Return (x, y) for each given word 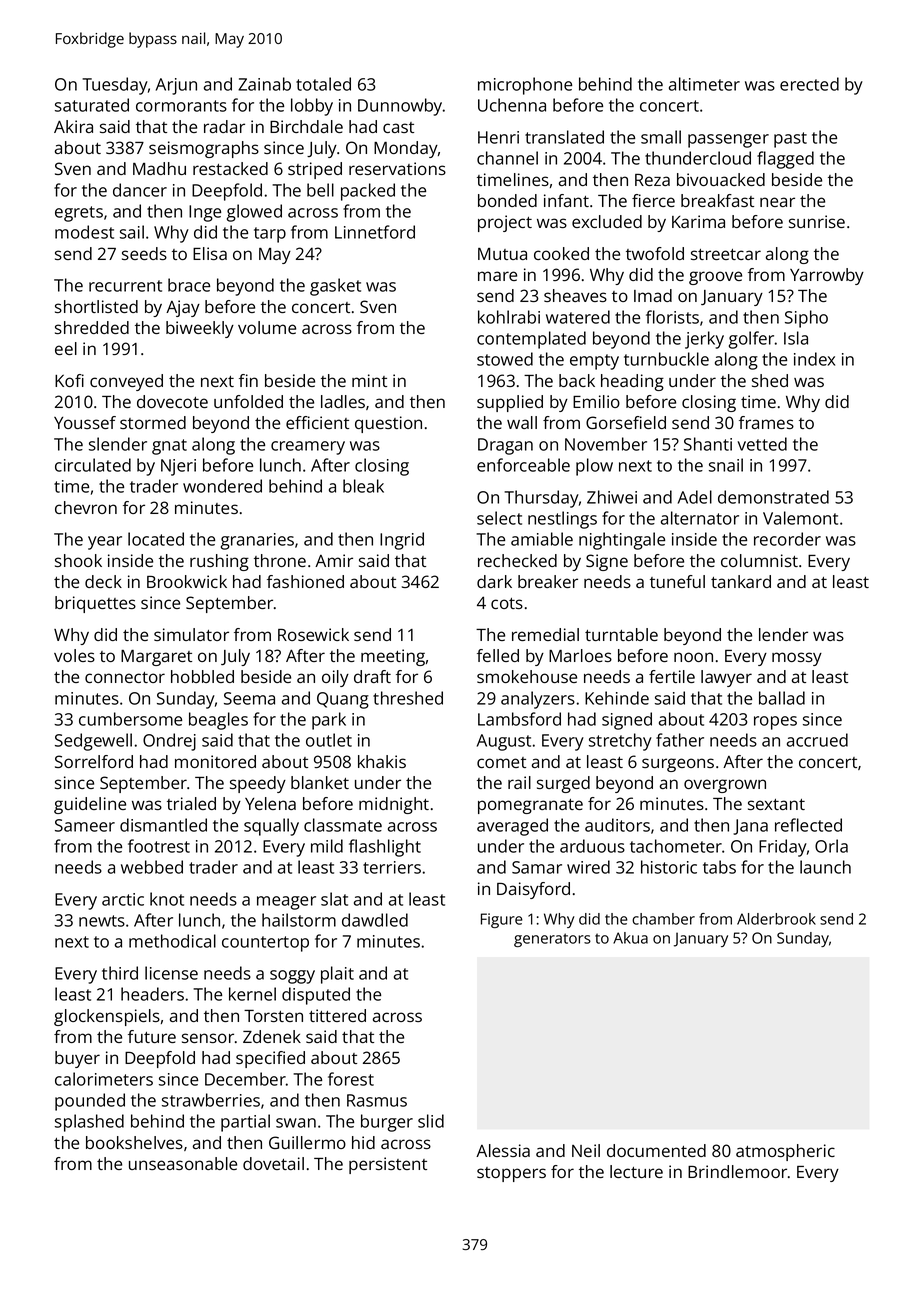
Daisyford (533, 890)
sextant (776, 804)
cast (398, 127)
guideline (90, 805)
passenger (728, 141)
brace (189, 285)
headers (152, 994)
